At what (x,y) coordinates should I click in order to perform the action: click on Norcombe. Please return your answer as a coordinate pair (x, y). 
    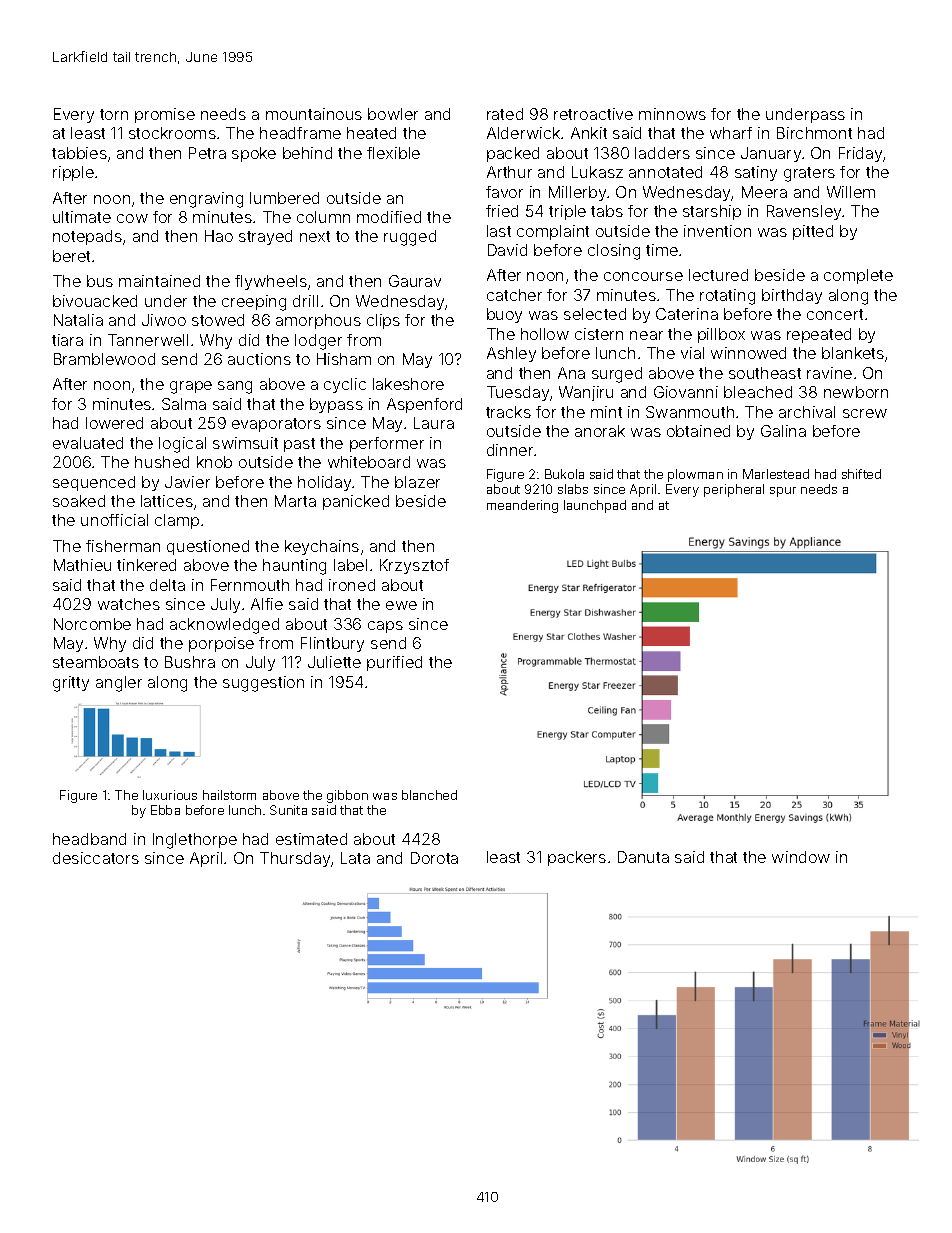
    Looking at the image, I should click on (92, 624).
